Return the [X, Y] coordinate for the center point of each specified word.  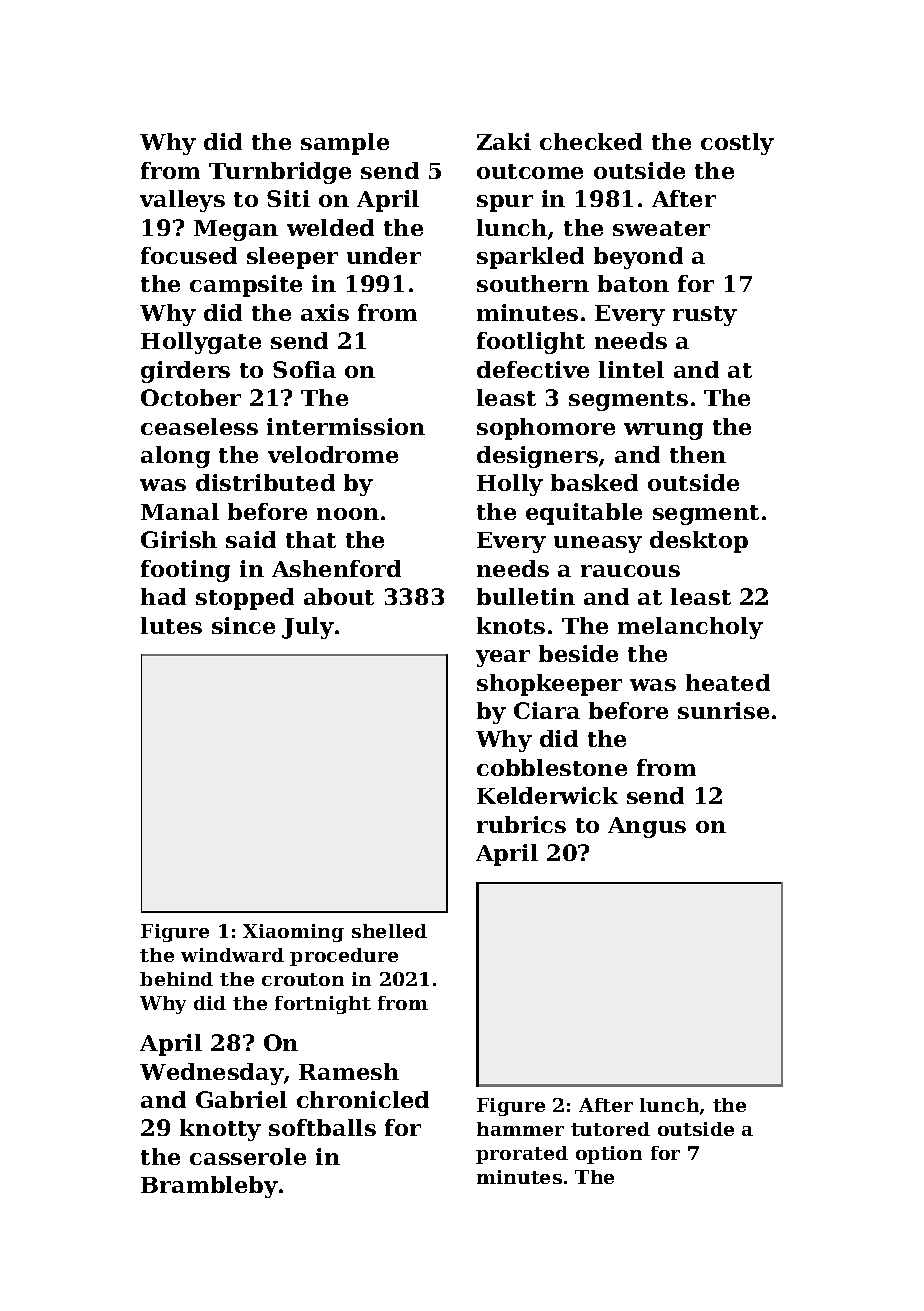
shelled [389, 931]
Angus [647, 827]
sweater [661, 228]
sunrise [723, 710]
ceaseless [199, 426]
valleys [182, 201]
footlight [531, 343]
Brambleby [209, 1187]
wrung [663, 431]
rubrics [521, 824]
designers [537, 457]
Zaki [504, 141]
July [308, 628]
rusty [705, 316]
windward [232, 955]
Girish [179, 539]
